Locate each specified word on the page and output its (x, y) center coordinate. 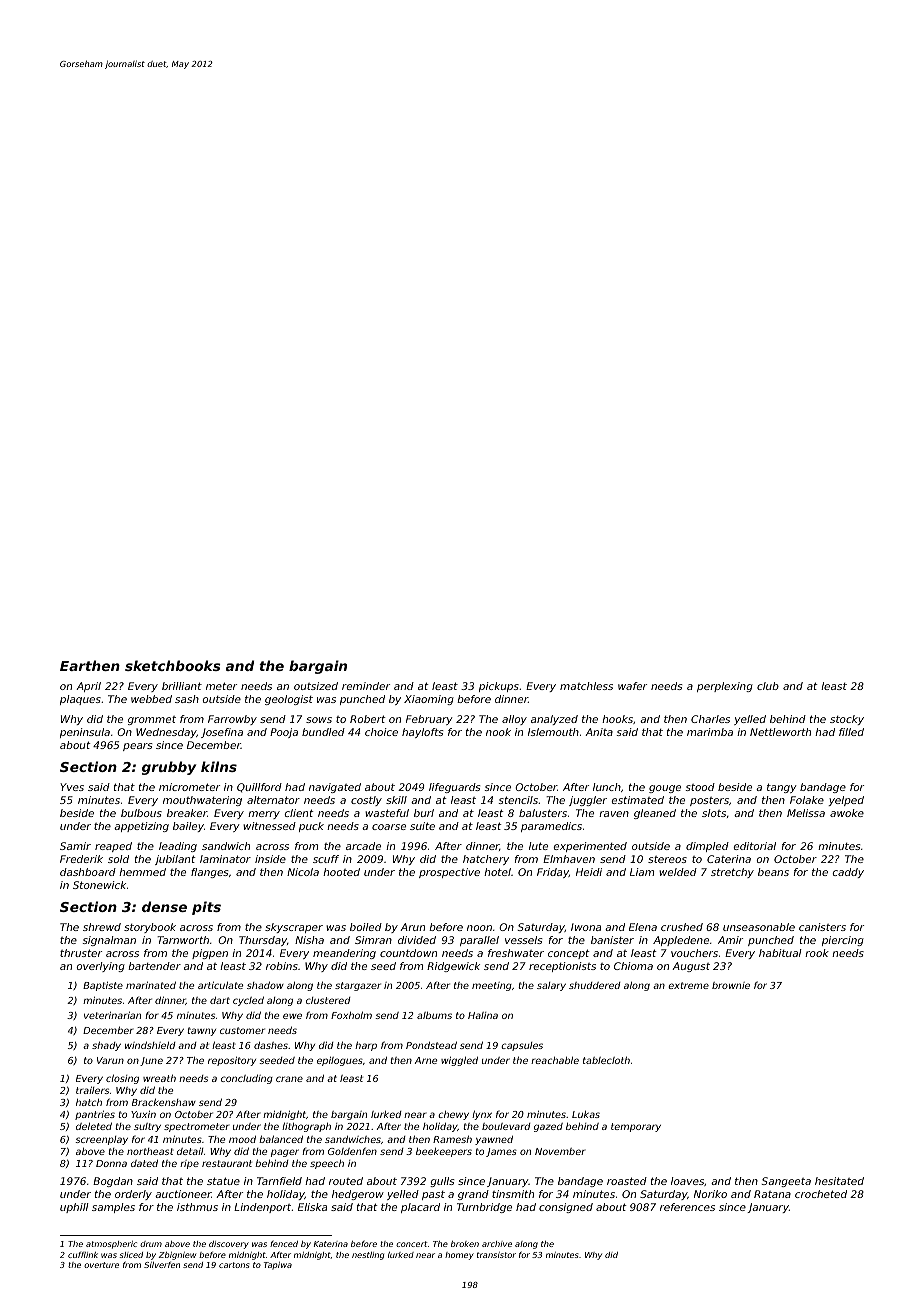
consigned (566, 1208)
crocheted (821, 1194)
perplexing (725, 687)
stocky (847, 720)
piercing (843, 941)
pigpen (210, 954)
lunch (607, 787)
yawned (494, 1140)
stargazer (358, 986)
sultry (147, 1127)
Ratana (772, 1194)
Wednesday (166, 733)
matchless (586, 686)
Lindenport (263, 1208)
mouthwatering (202, 801)
